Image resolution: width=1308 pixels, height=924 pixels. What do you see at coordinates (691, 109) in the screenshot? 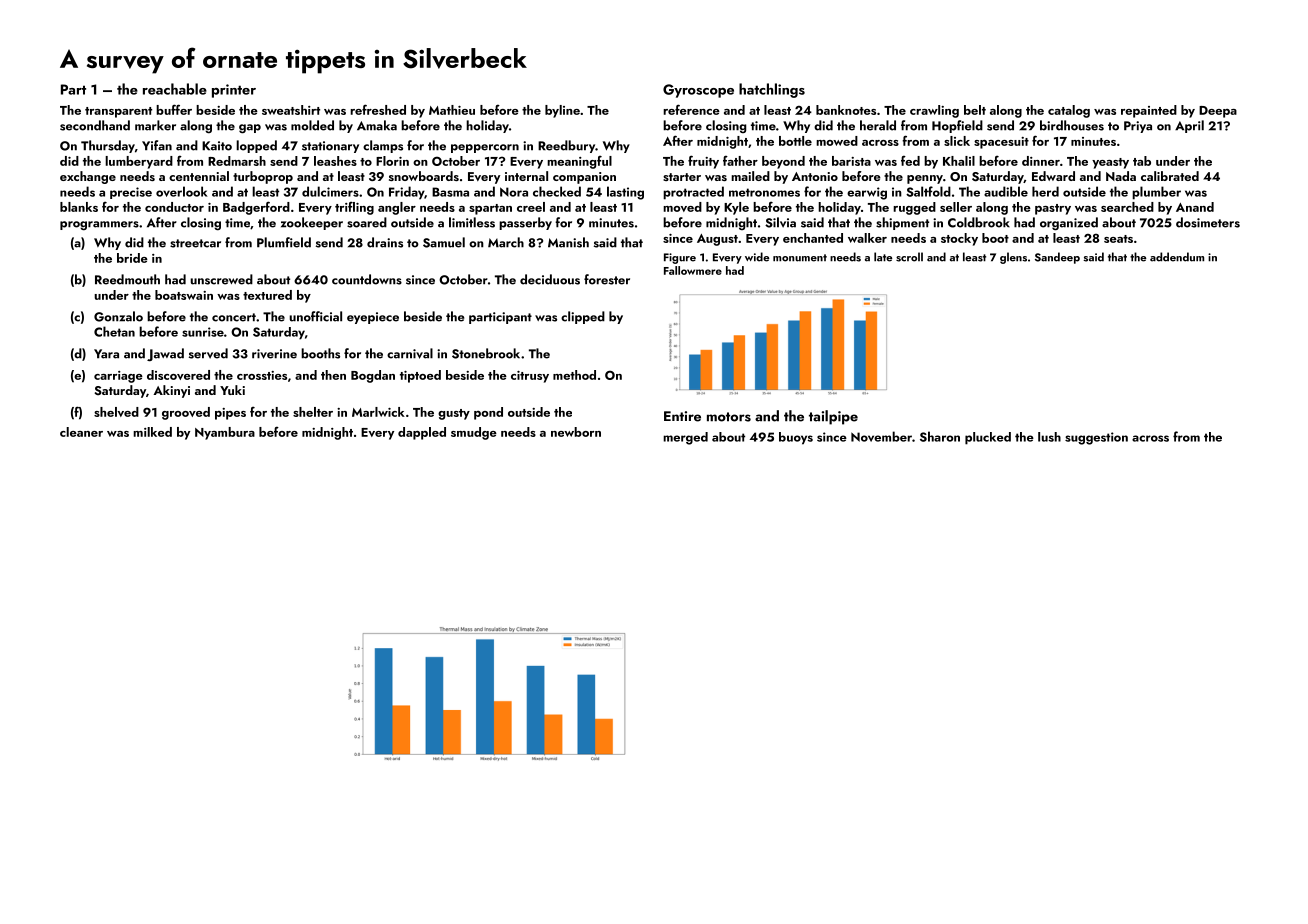
I see `reference` at bounding box center [691, 109].
